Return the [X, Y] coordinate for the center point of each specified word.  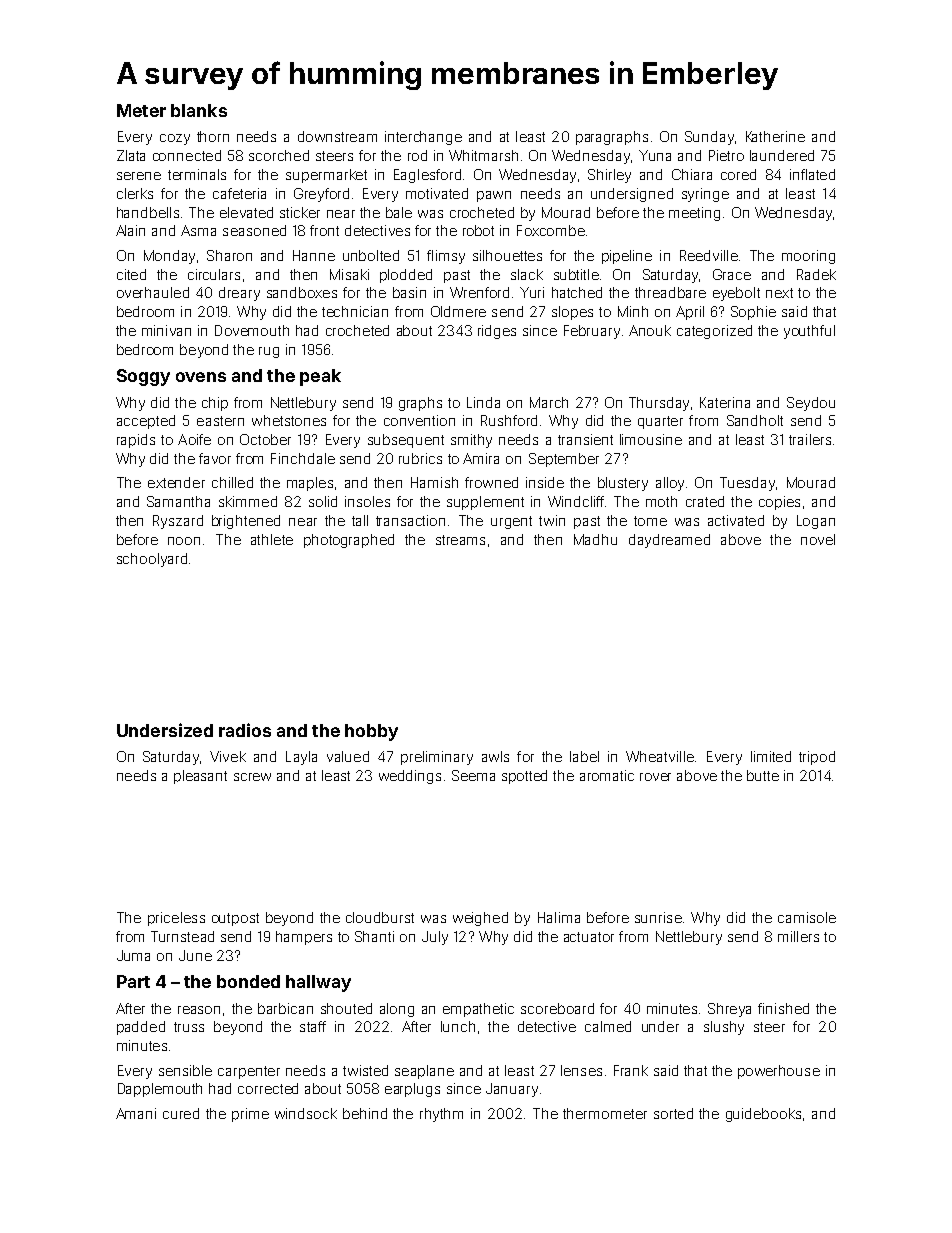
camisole [807, 917]
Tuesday [747, 484]
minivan [166, 330]
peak [320, 377]
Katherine [775, 136]
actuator [589, 937]
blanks [199, 110]
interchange [423, 138]
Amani [136, 1113]
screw [252, 777]
